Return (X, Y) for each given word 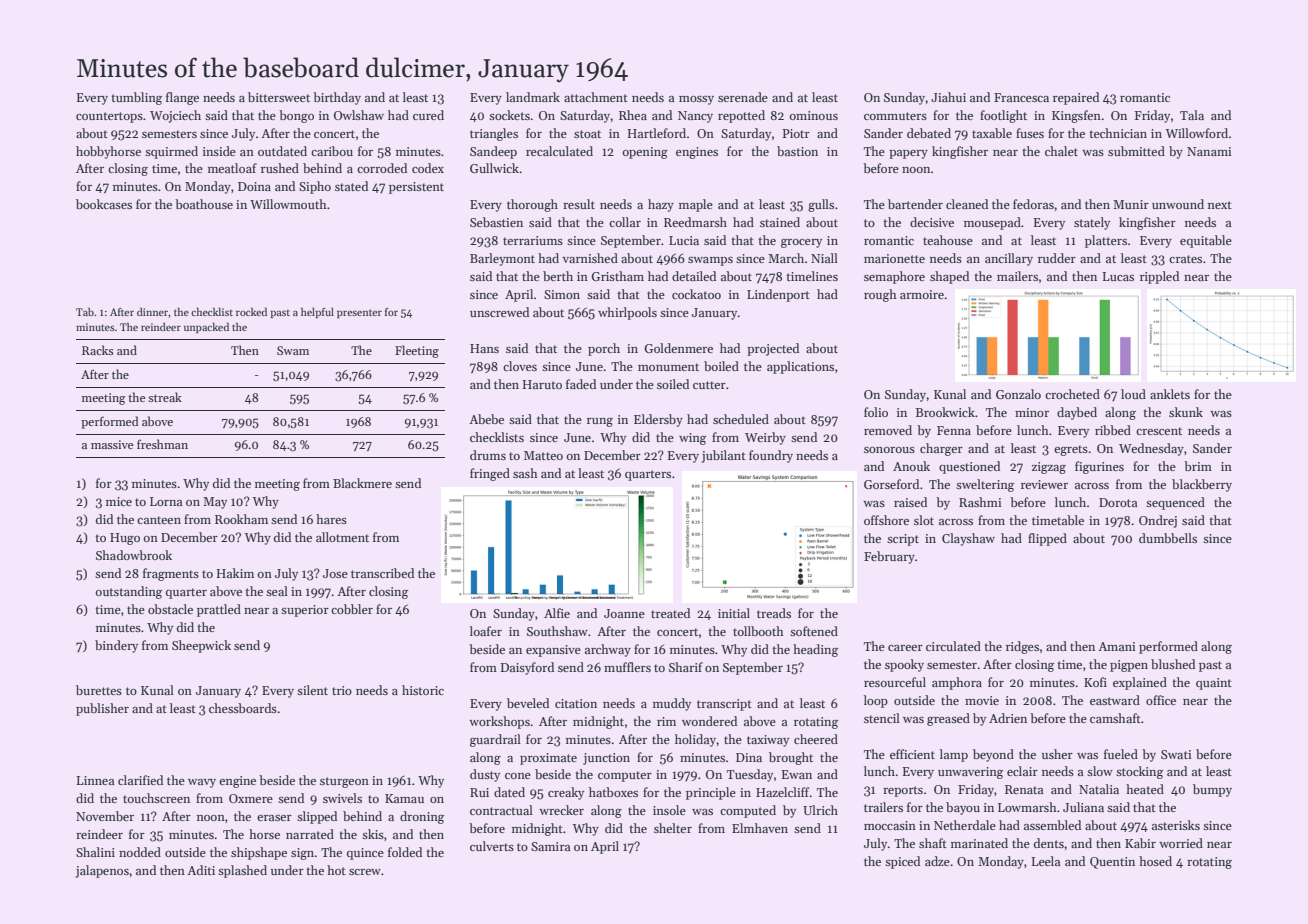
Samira (550, 846)
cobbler (352, 609)
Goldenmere (679, 348)
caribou (332, 151)
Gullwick (494, 168)
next (1220, 205)
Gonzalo (1018, 394)
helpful (317, 313)
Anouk (911, 466)
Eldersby (658, 420)
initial (734, 613)
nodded (140, 852)
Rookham (241, 519)
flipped (1047, 539)
